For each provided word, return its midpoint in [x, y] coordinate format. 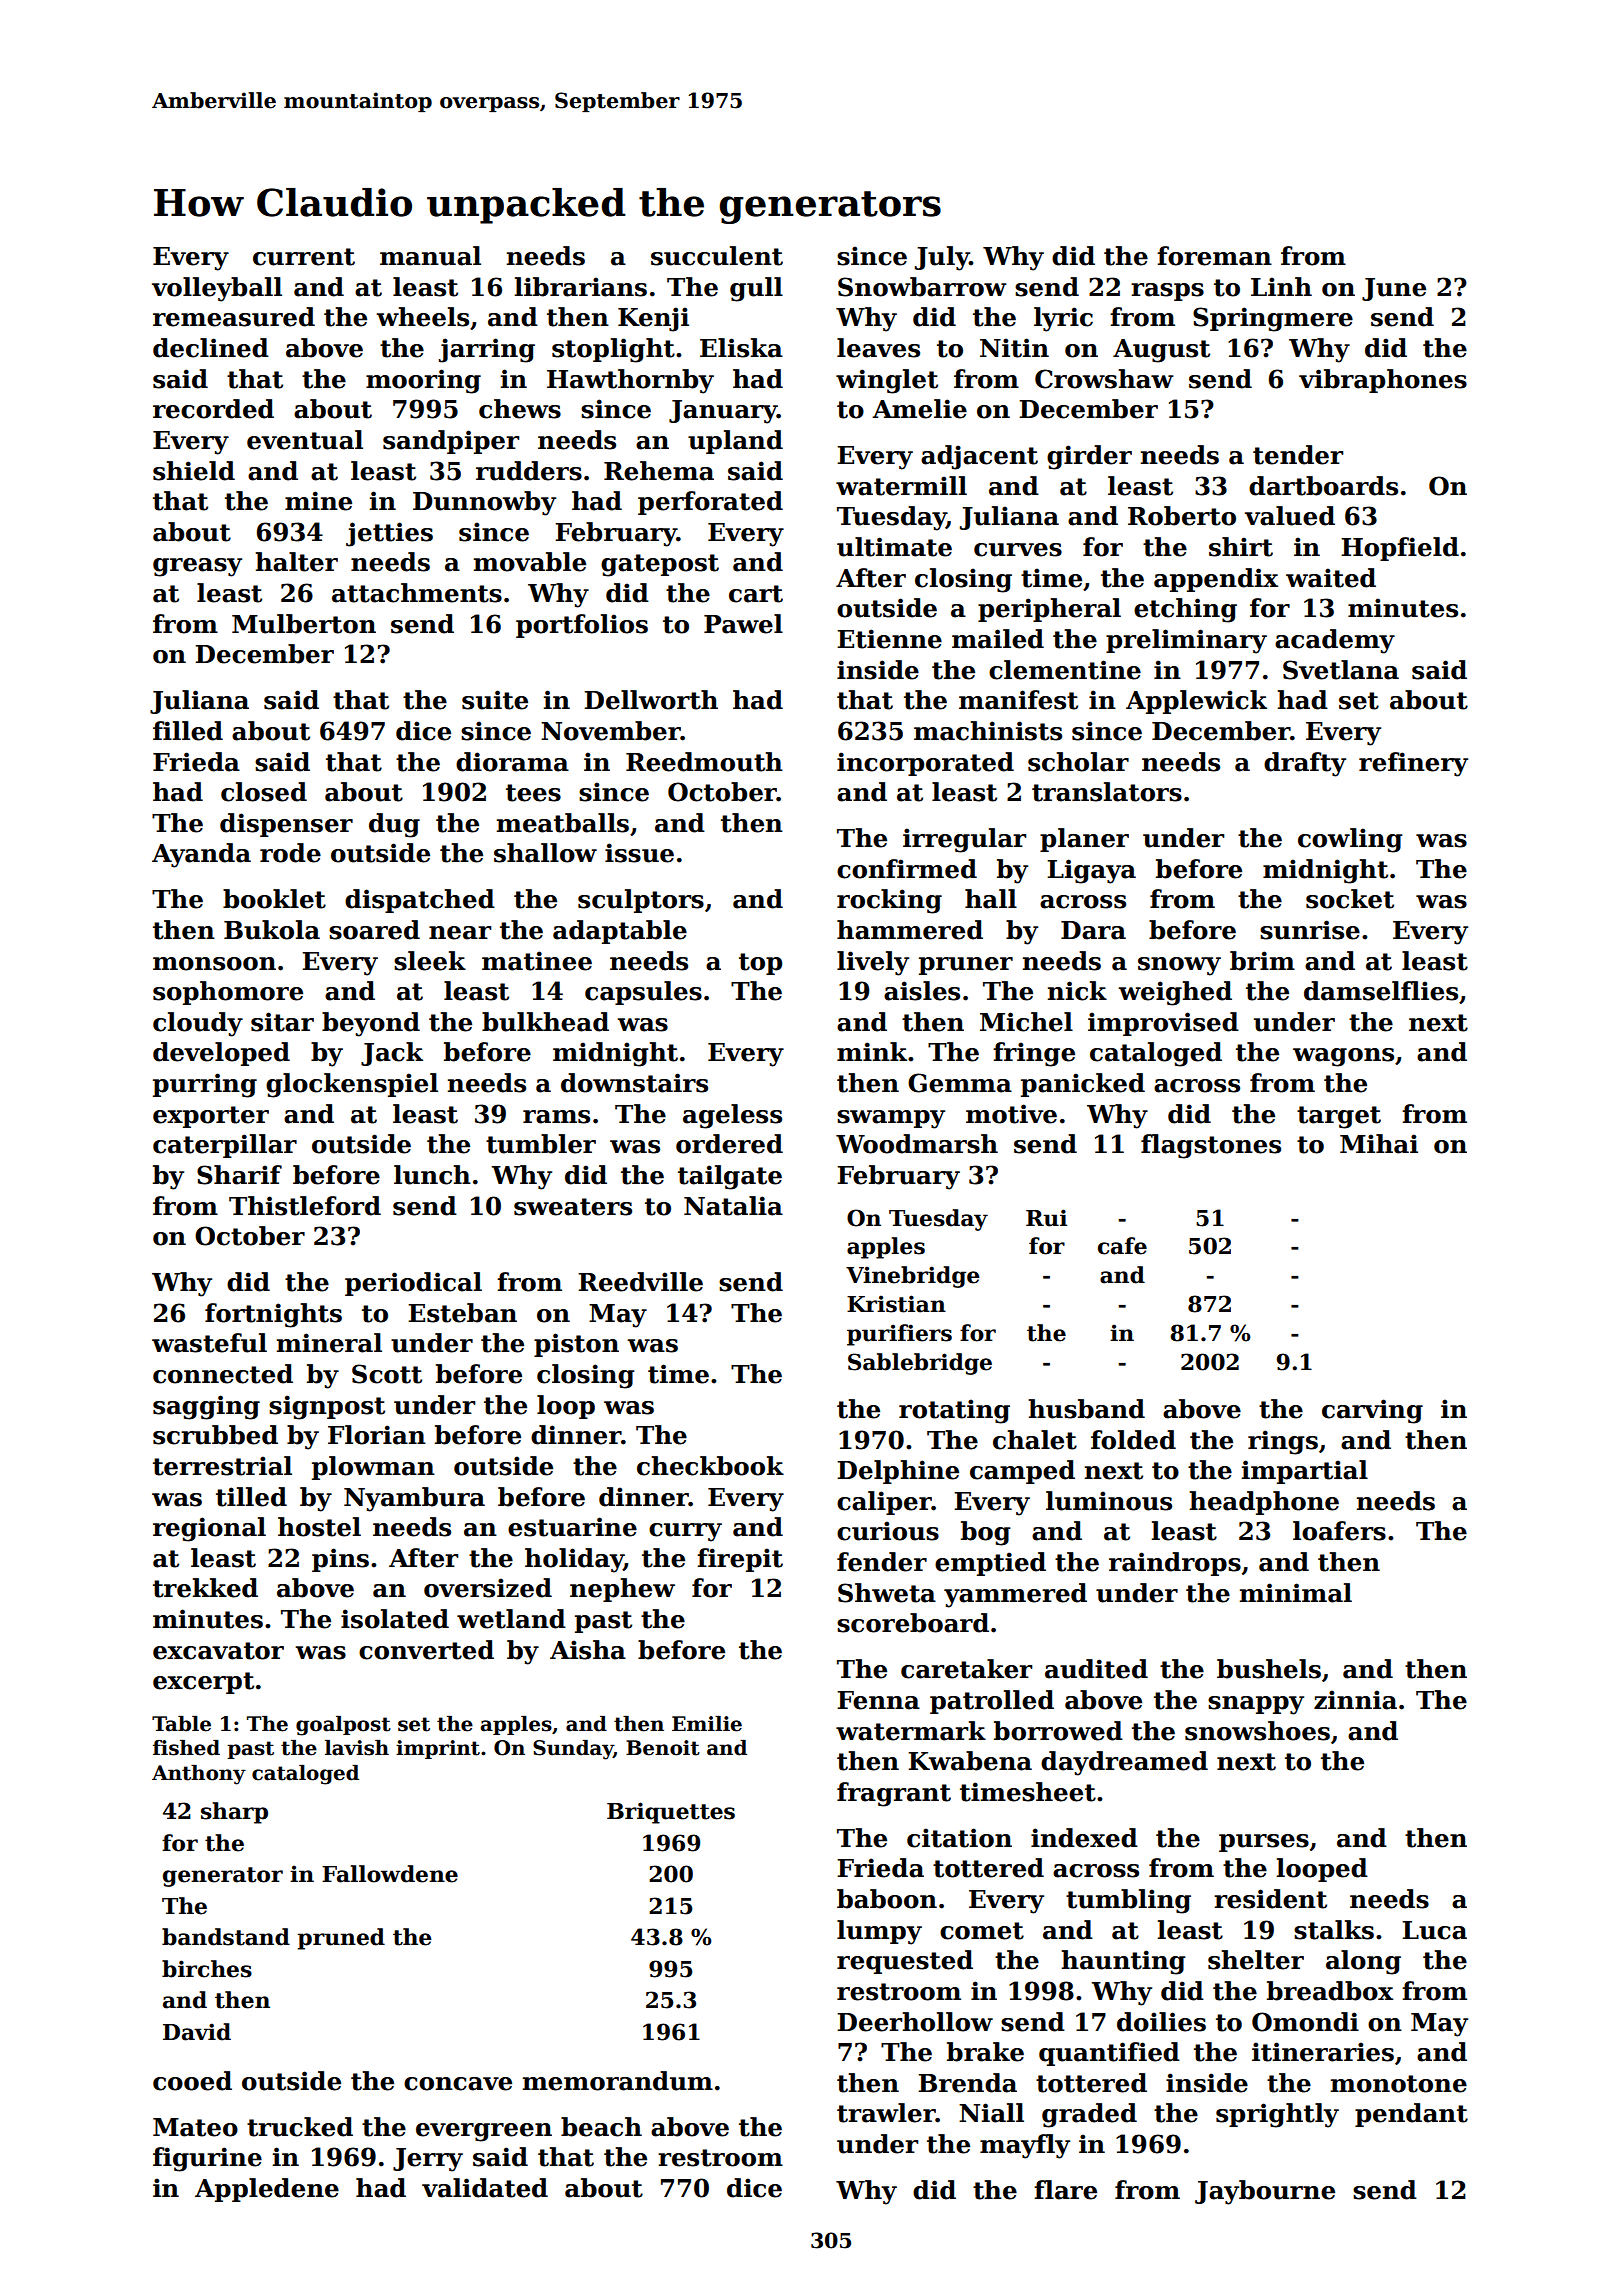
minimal [1296, 1593]
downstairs [634, 1083]
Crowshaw [1104, 379]
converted [426, 1650]
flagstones [1211, 1146]
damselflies [1381, 991]
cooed [192, 2081]
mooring [423, 381]
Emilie [707, 1724]
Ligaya [1091, 871]
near [460, 933]
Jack [392, 1054]
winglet [887, 381]
